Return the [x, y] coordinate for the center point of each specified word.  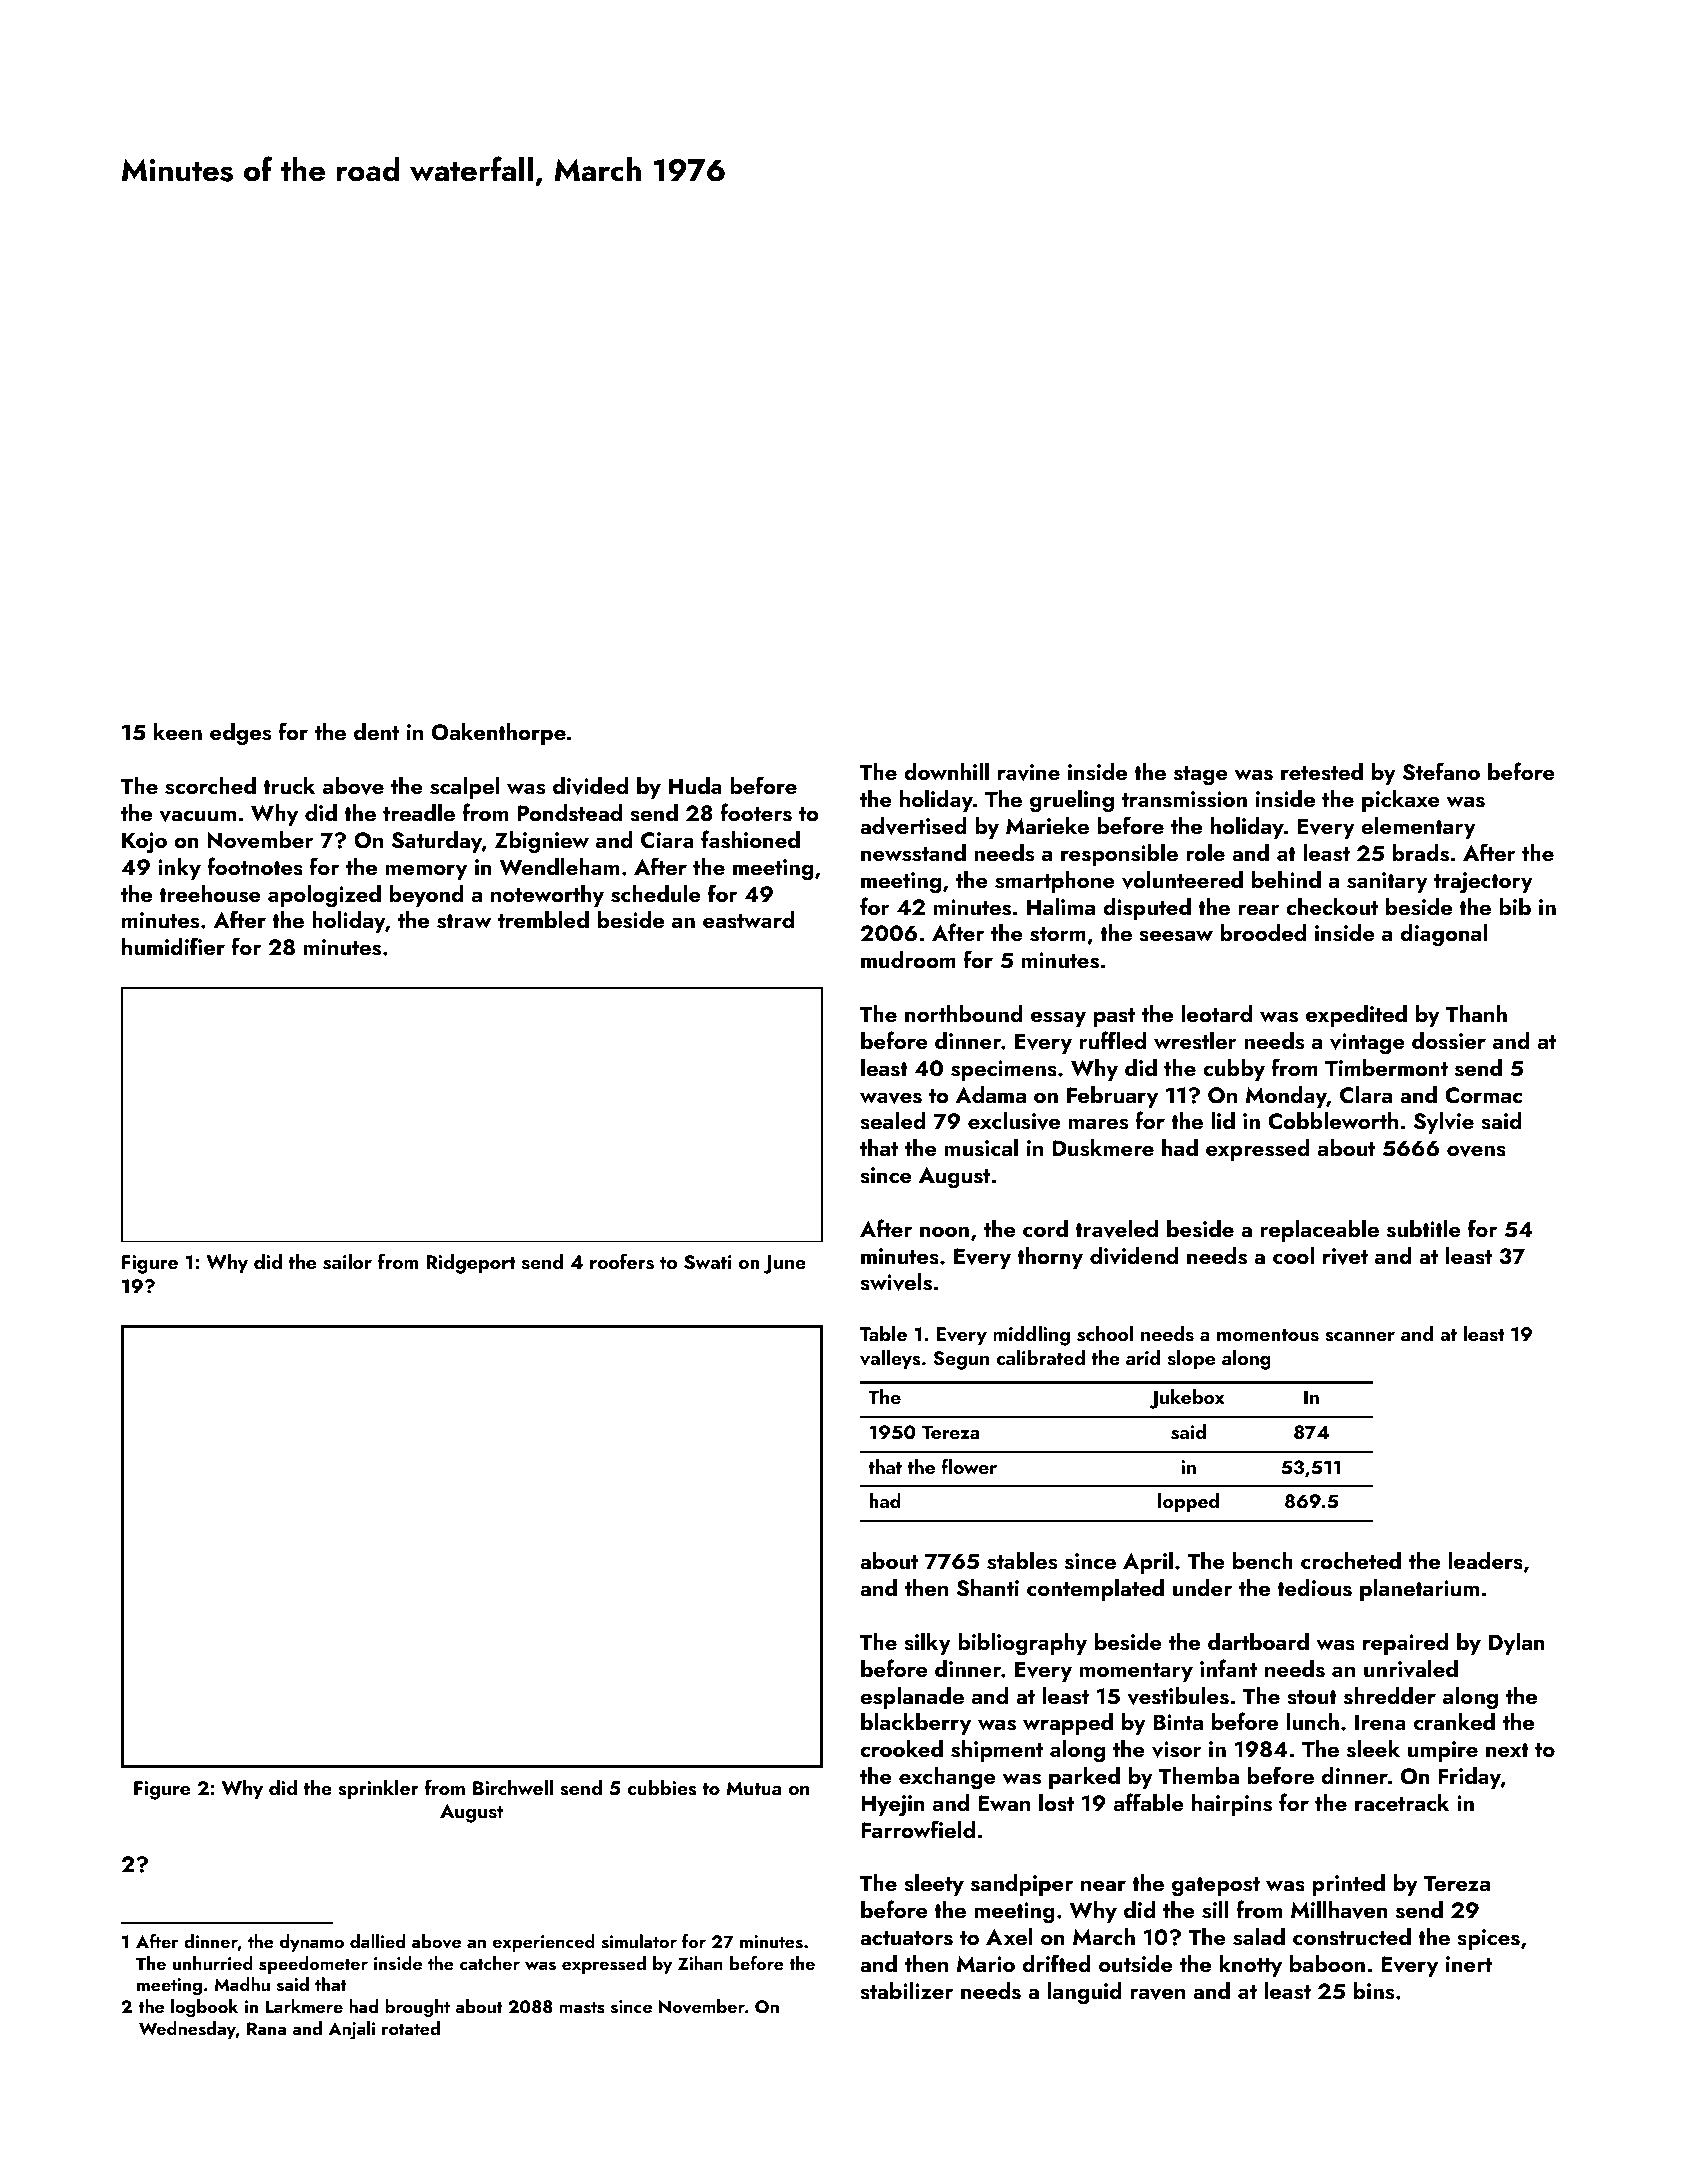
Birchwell [513, 1787]
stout [1312, 1697]
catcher [490, 1963]
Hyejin [893, 1806]
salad [1259, 1937]
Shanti [988, 1588]
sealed [893, 1121]
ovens [1476, 1151]
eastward [748, 920]
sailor [347, 1262]
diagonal [1443, 935]
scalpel [464, 788]
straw [464, 921]
